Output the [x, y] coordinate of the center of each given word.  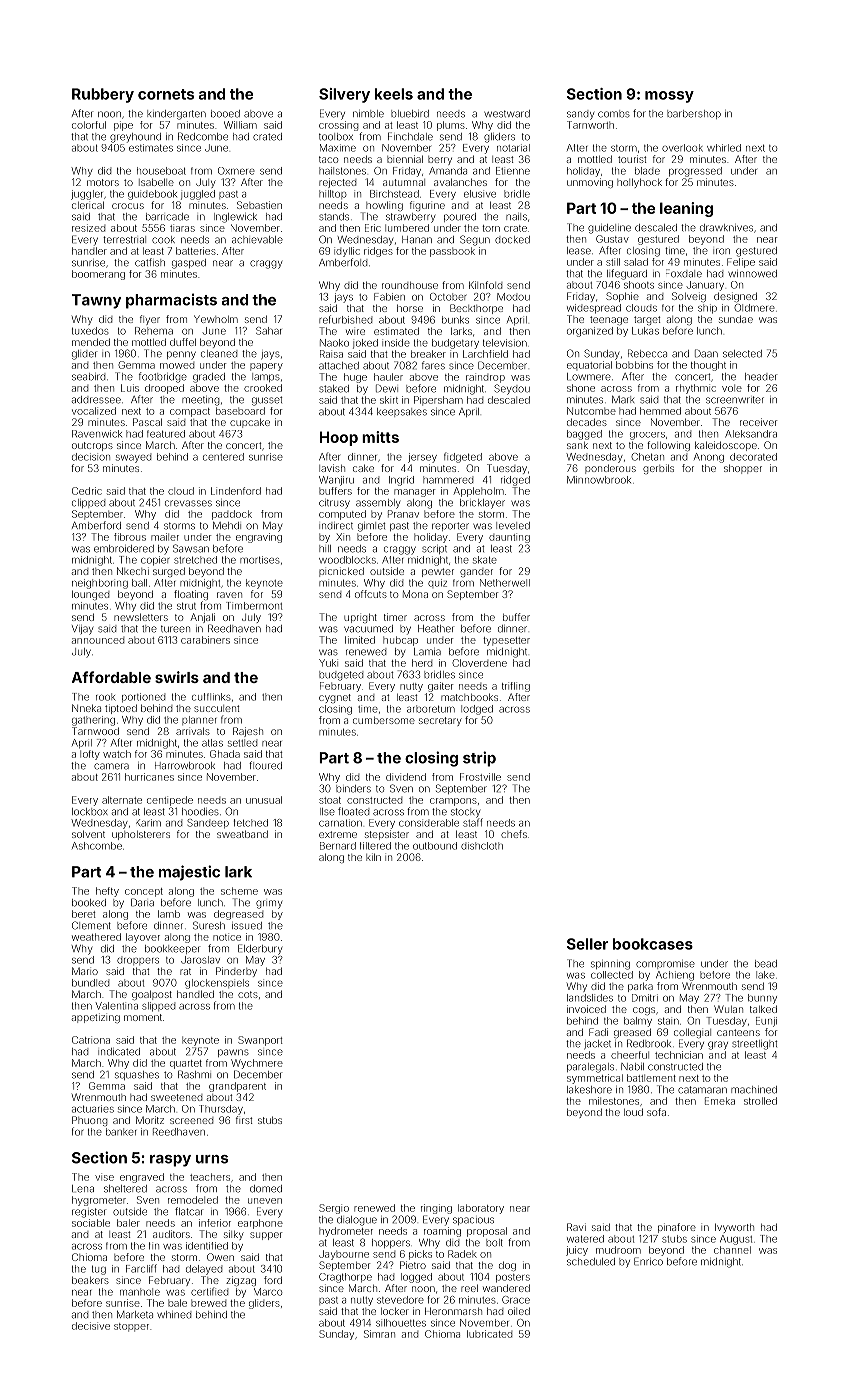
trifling [516, 687]
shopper [743, 469]
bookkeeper [172, 949]
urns [212, 1159]
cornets [166, 94]
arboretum [431, 709]
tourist [632, 159]
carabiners [205, 640]
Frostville [480, 777]
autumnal [404, 182]
